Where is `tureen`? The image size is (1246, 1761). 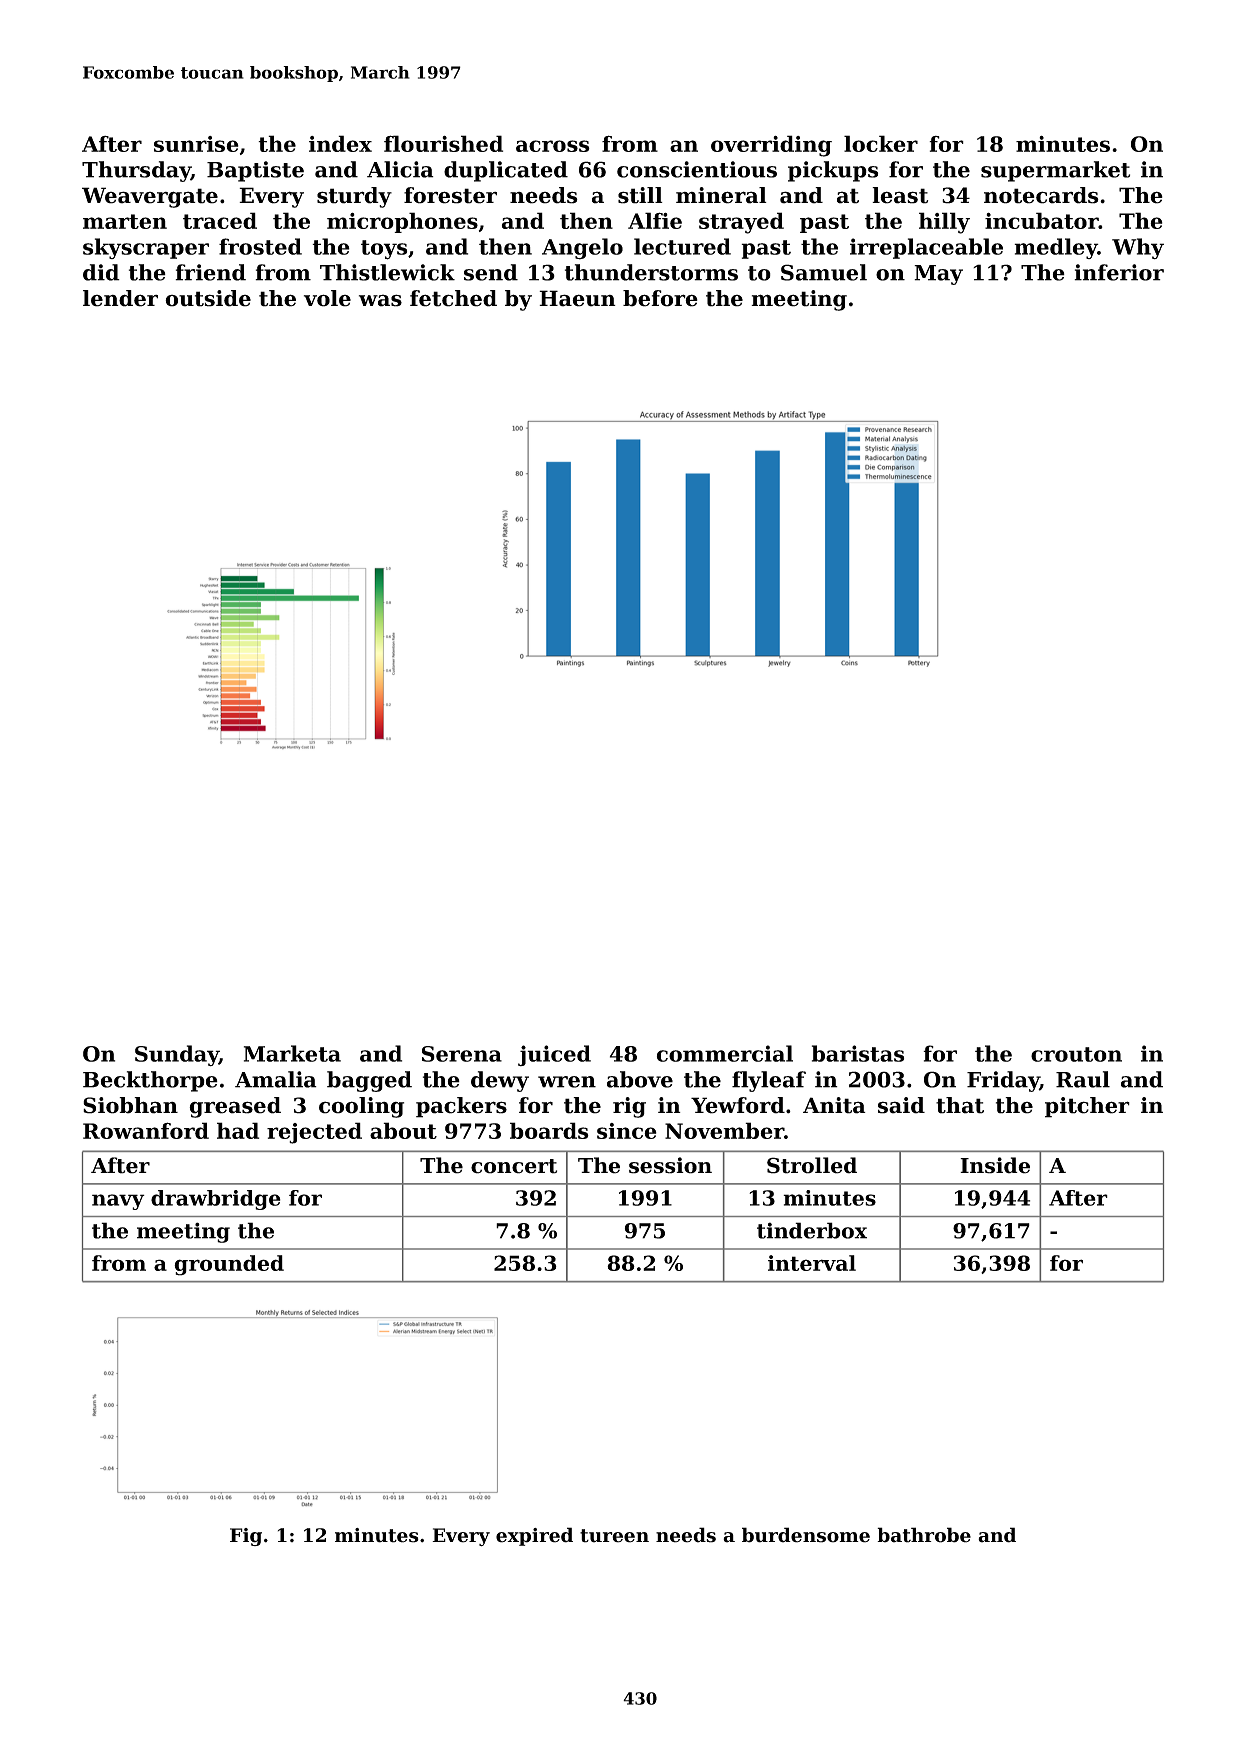 tureen is located at coordinates (614, 1536).
